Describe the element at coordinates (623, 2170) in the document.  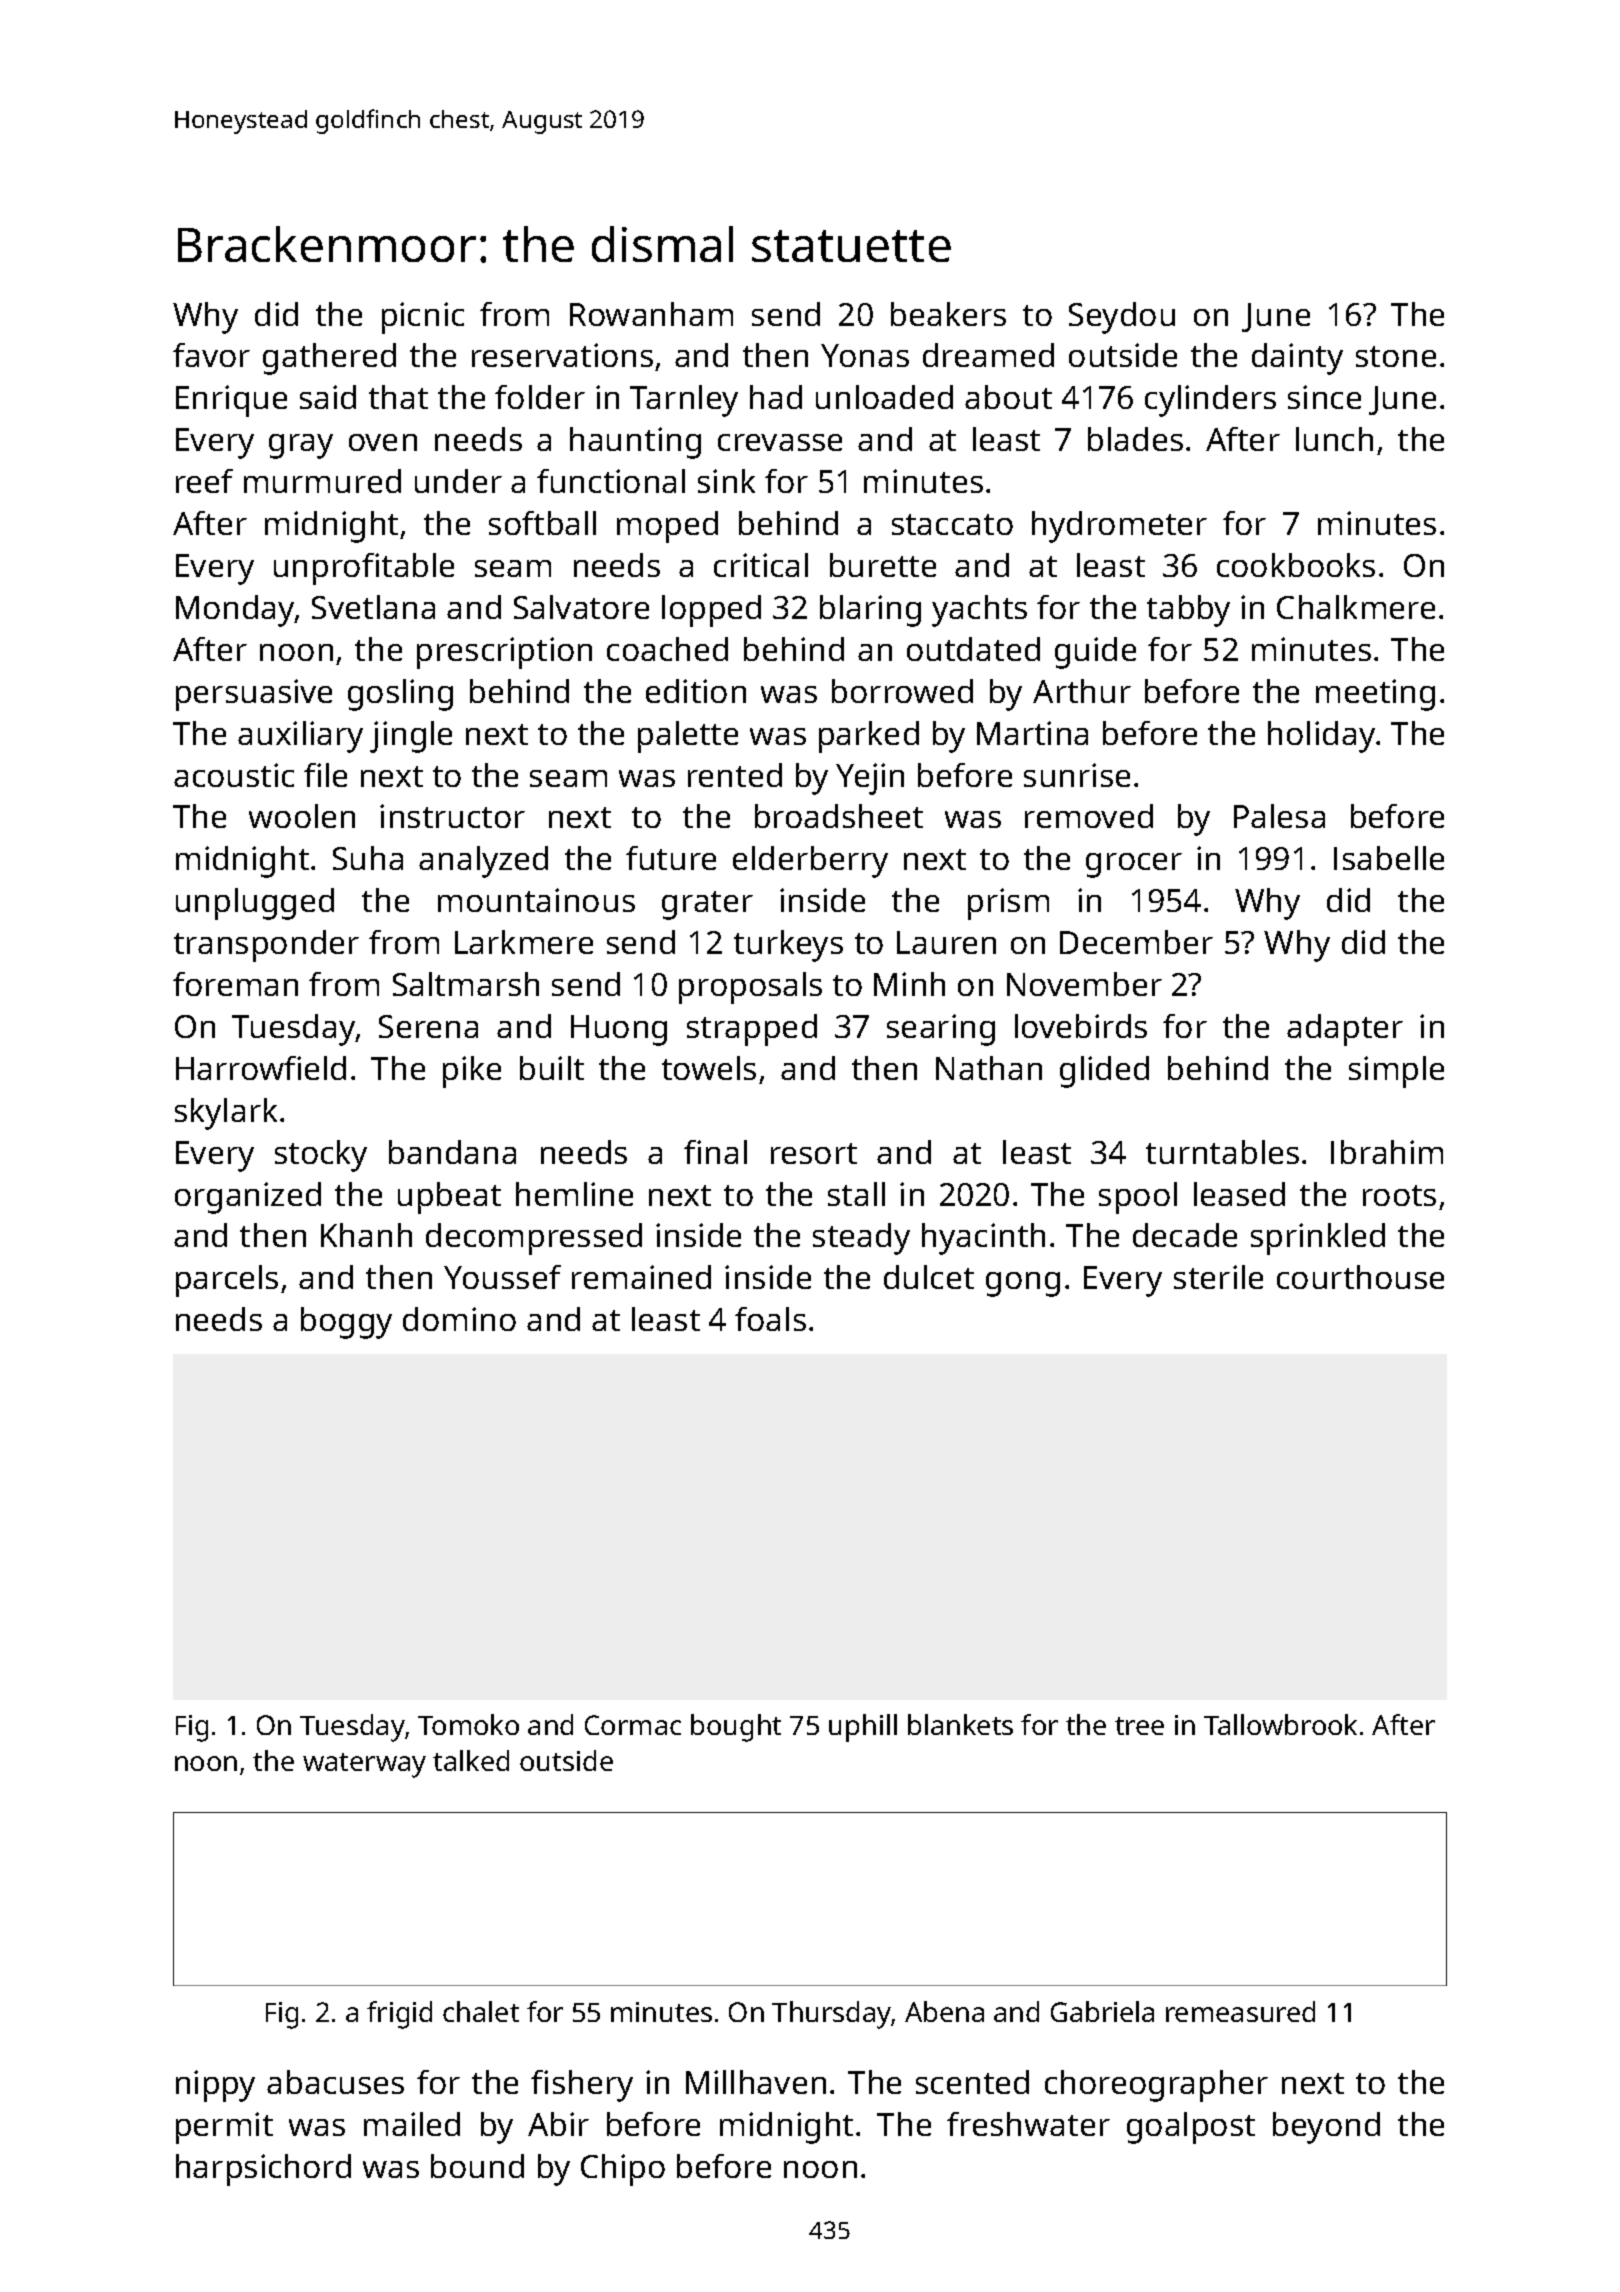
I see `Chipo` at that location.
